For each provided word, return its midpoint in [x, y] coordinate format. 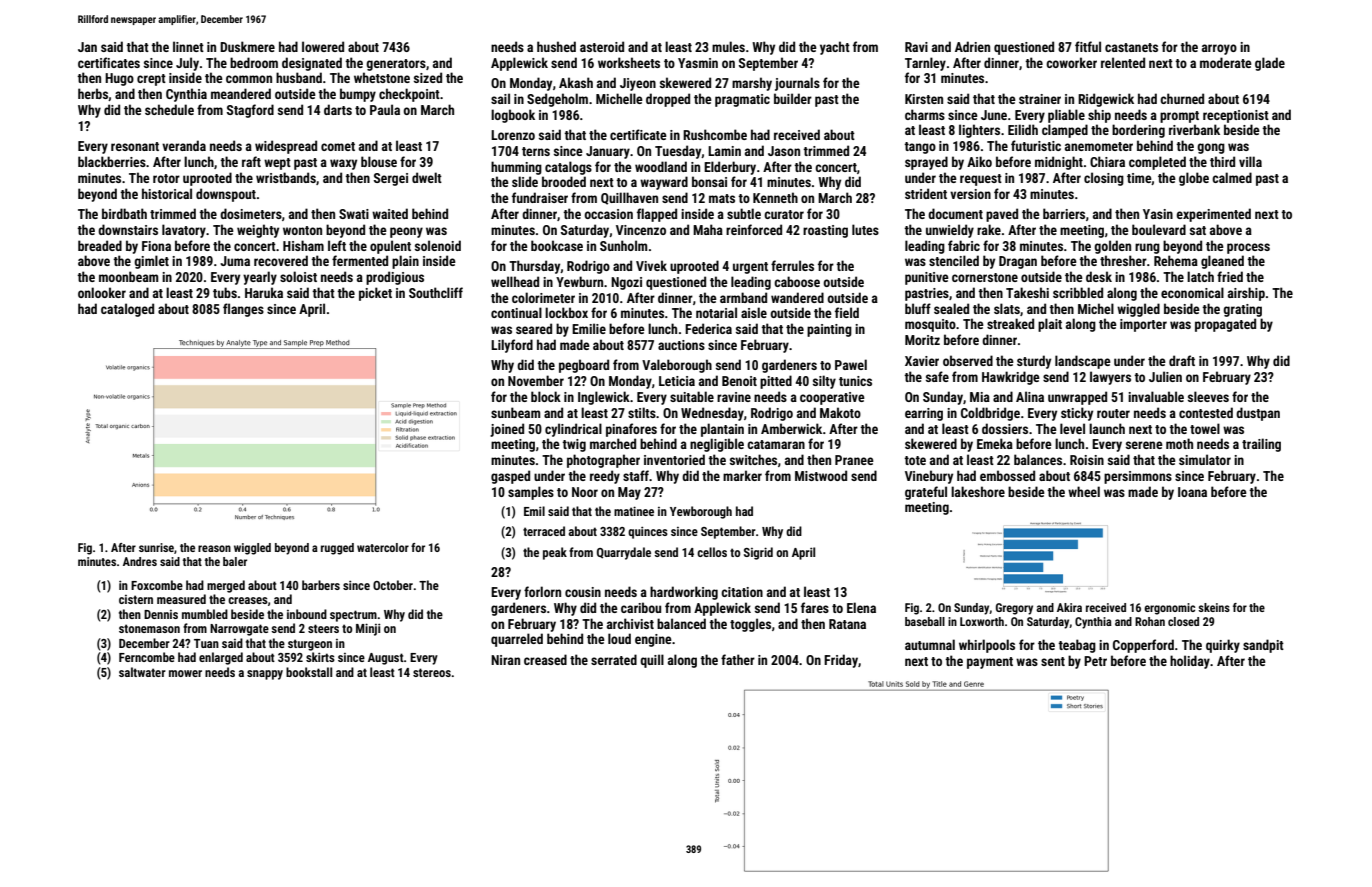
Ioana [1192, 492]
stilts [642, 412]
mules [728, 46]
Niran [505, 660]
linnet [188, 46]
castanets [1131, 47]
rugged [337, 549]
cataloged [127, 310]
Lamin [724, 151]
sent [1053, 661]
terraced [544, 531]
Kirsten [924, 99]
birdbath [124, 213]
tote [915, 460]
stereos [432, 672]
